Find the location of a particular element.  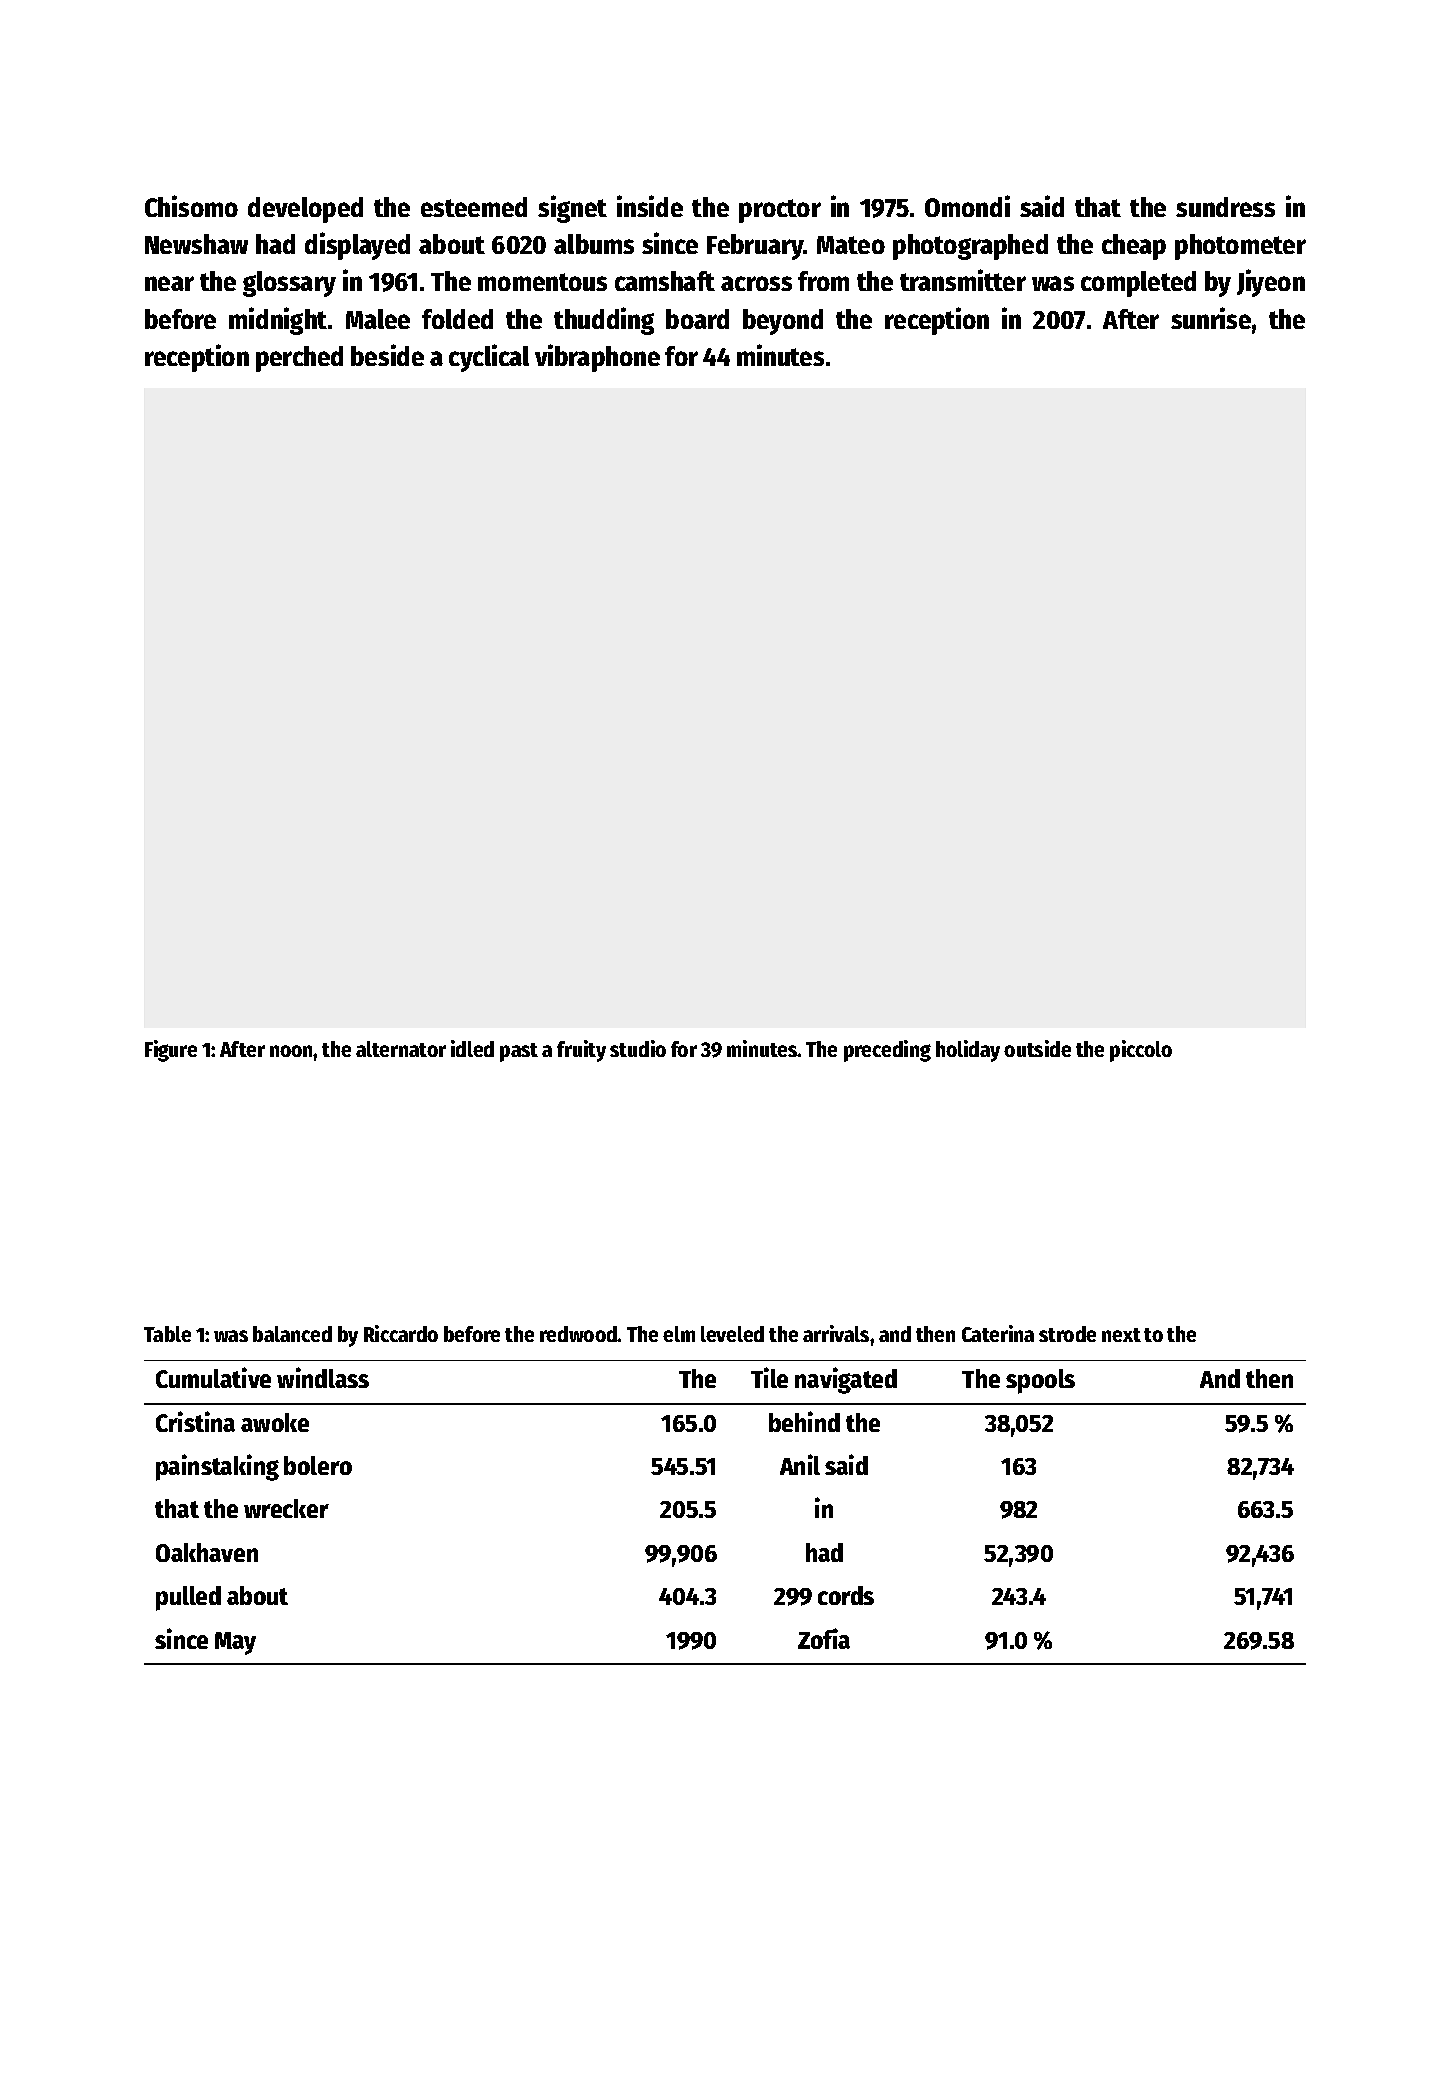

from is located at coordinates (823, 281).
